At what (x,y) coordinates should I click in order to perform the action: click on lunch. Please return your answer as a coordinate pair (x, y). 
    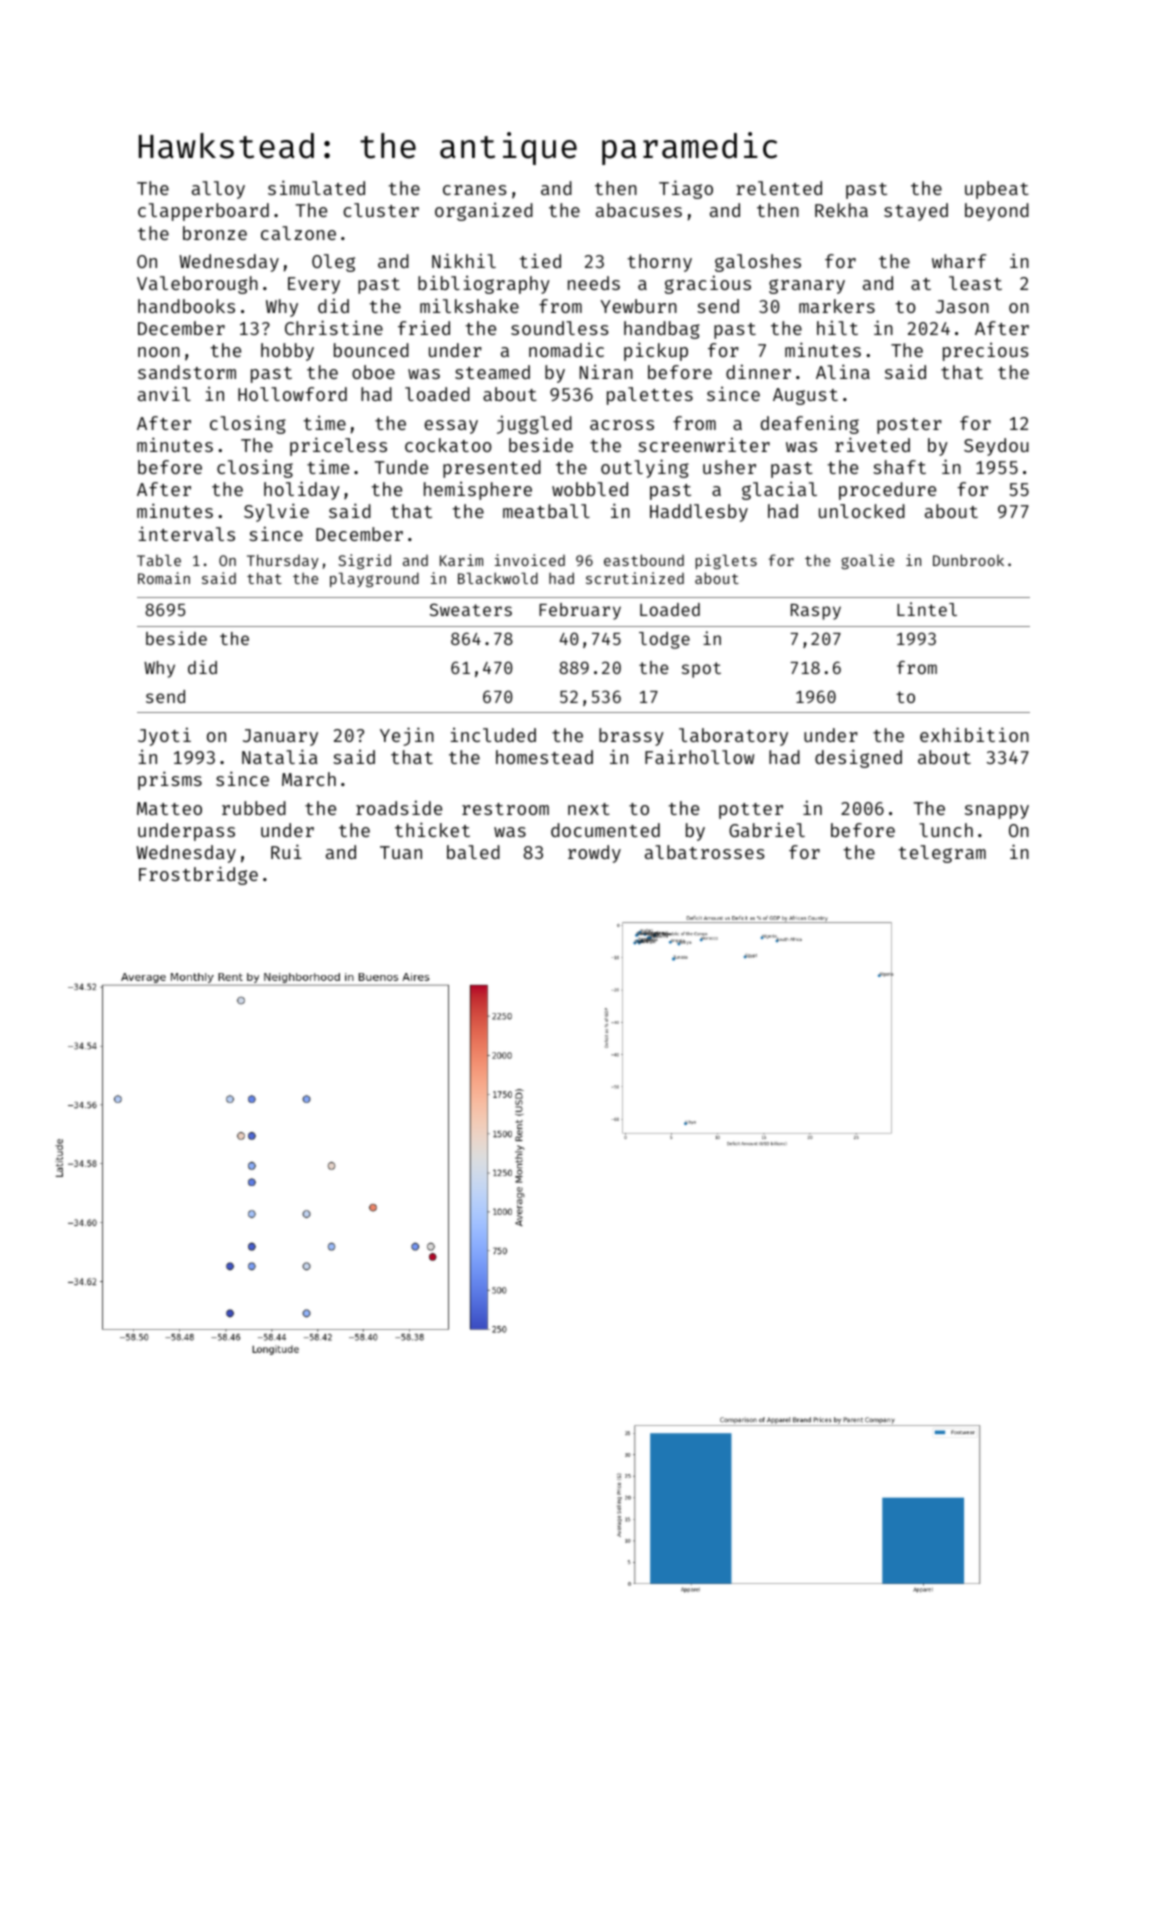
    Looking at the image, I should click on (946, 830).
